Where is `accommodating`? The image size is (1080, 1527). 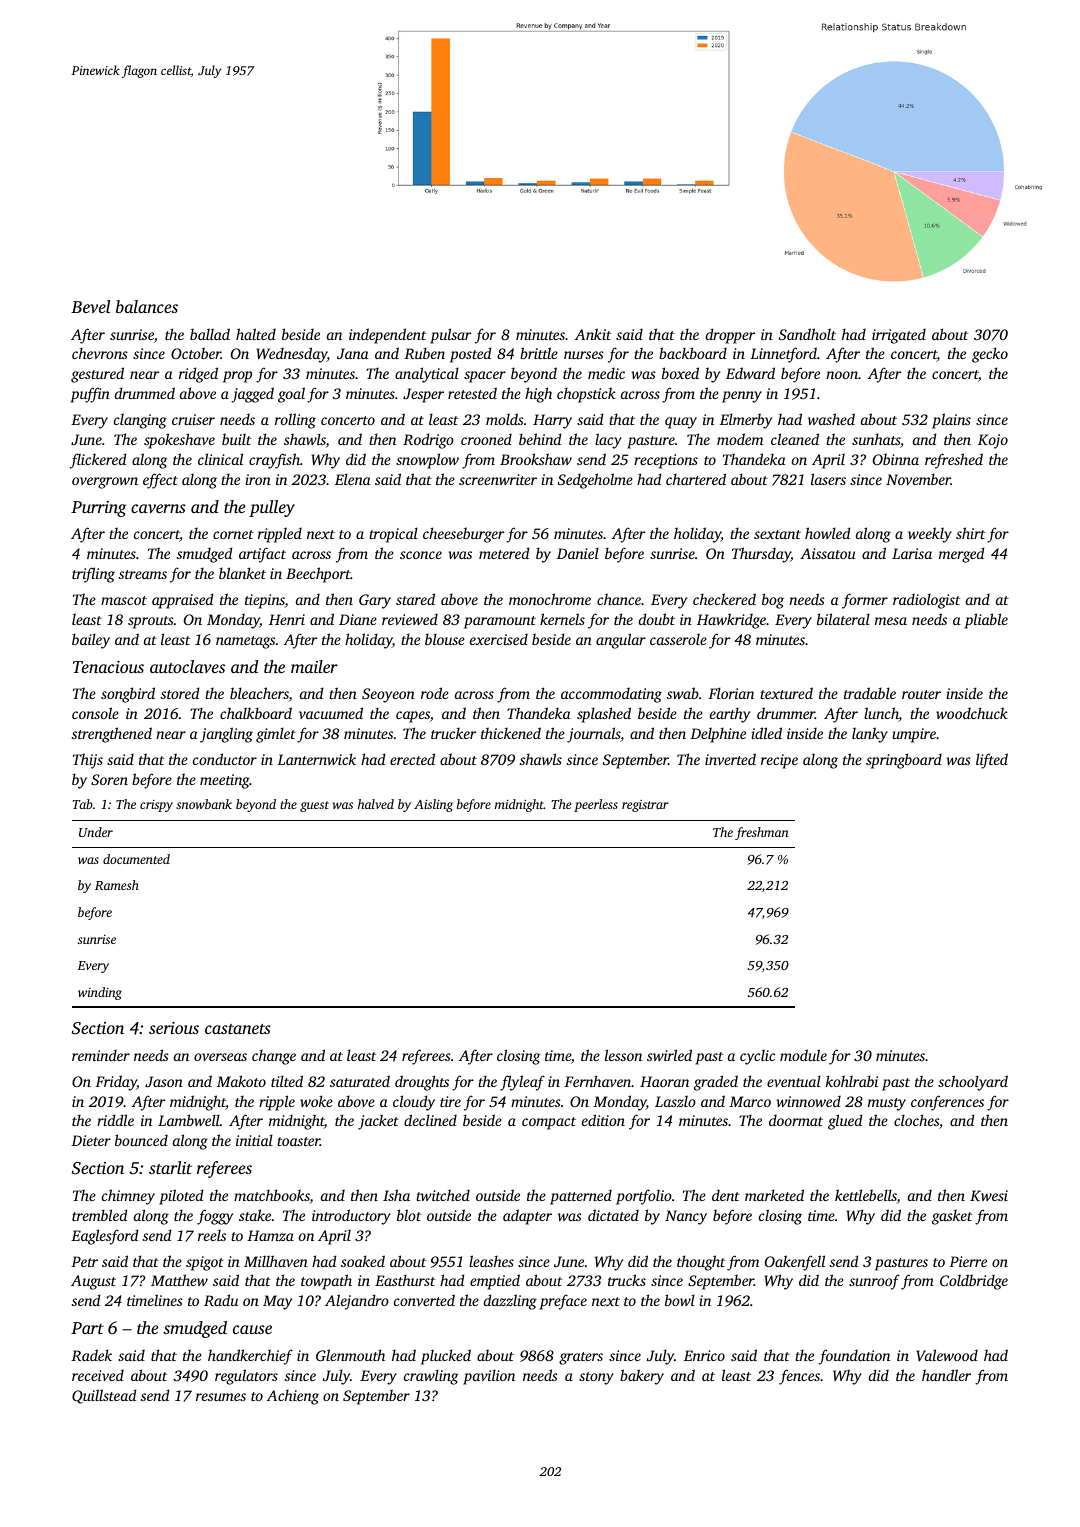
accommodating is located at coordinates (611, 695).
